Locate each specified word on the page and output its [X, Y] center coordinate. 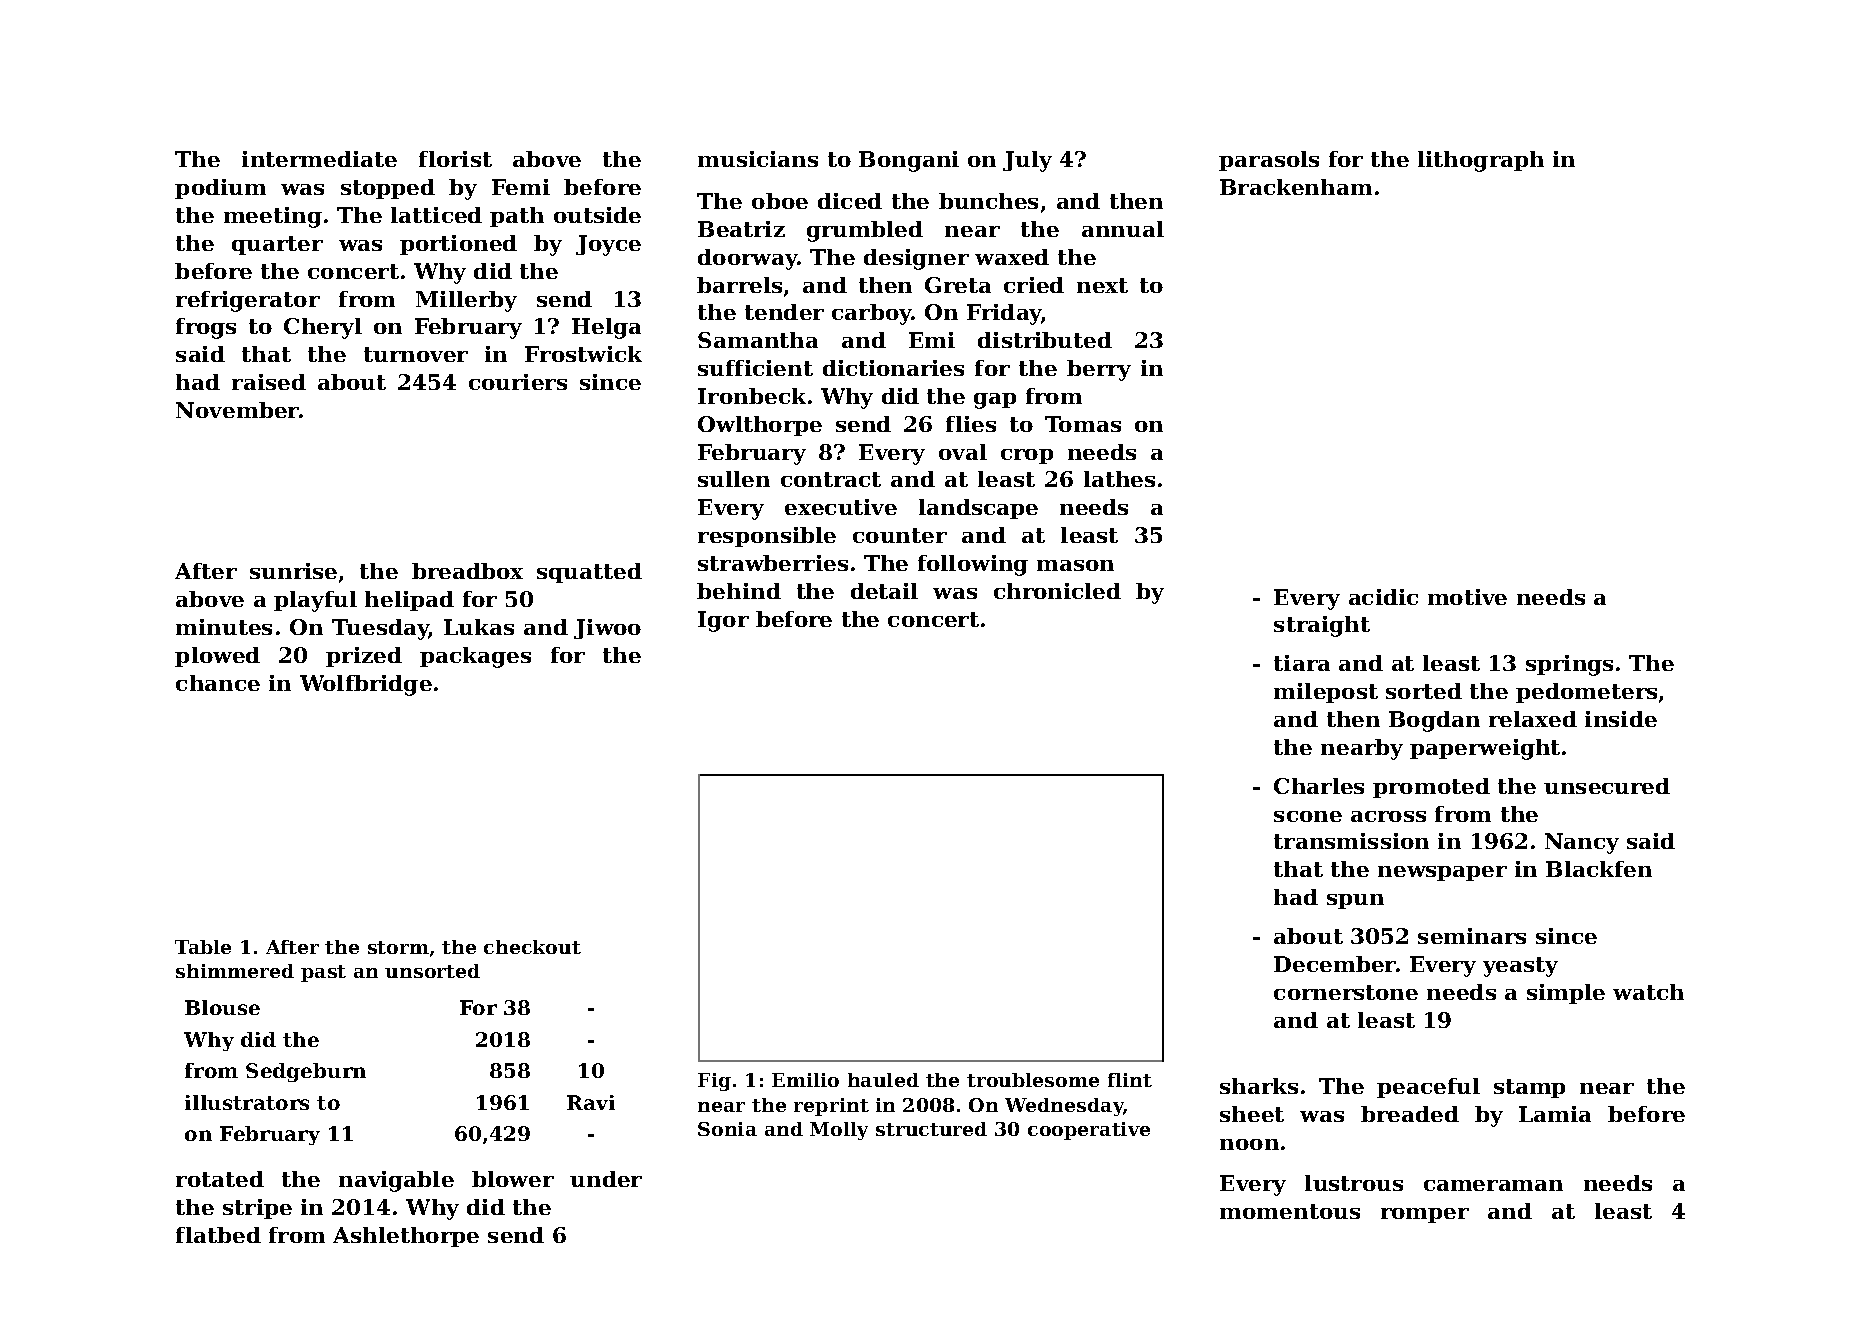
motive [1467, 597]
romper [1425, 1215]
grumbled [865, 231]
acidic [1383, 597]
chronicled [1057, 591]
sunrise [293, 571]
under [606, 1179]
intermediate [319, 159]
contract [831, 479]
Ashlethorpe [406, 1237]
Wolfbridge [366, 685]
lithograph [1481, 161]
